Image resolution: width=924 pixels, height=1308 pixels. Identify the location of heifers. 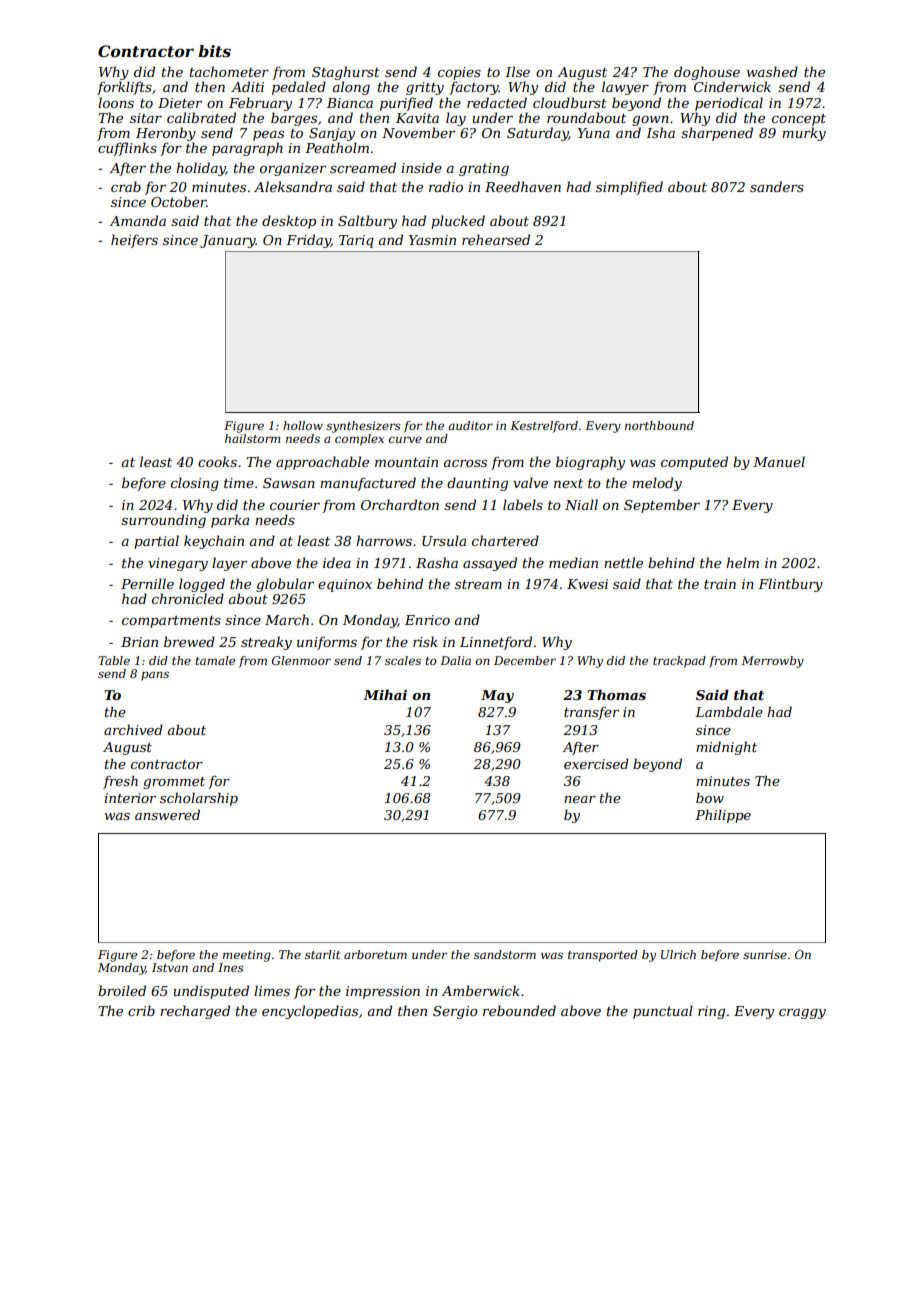
(134, 241).
